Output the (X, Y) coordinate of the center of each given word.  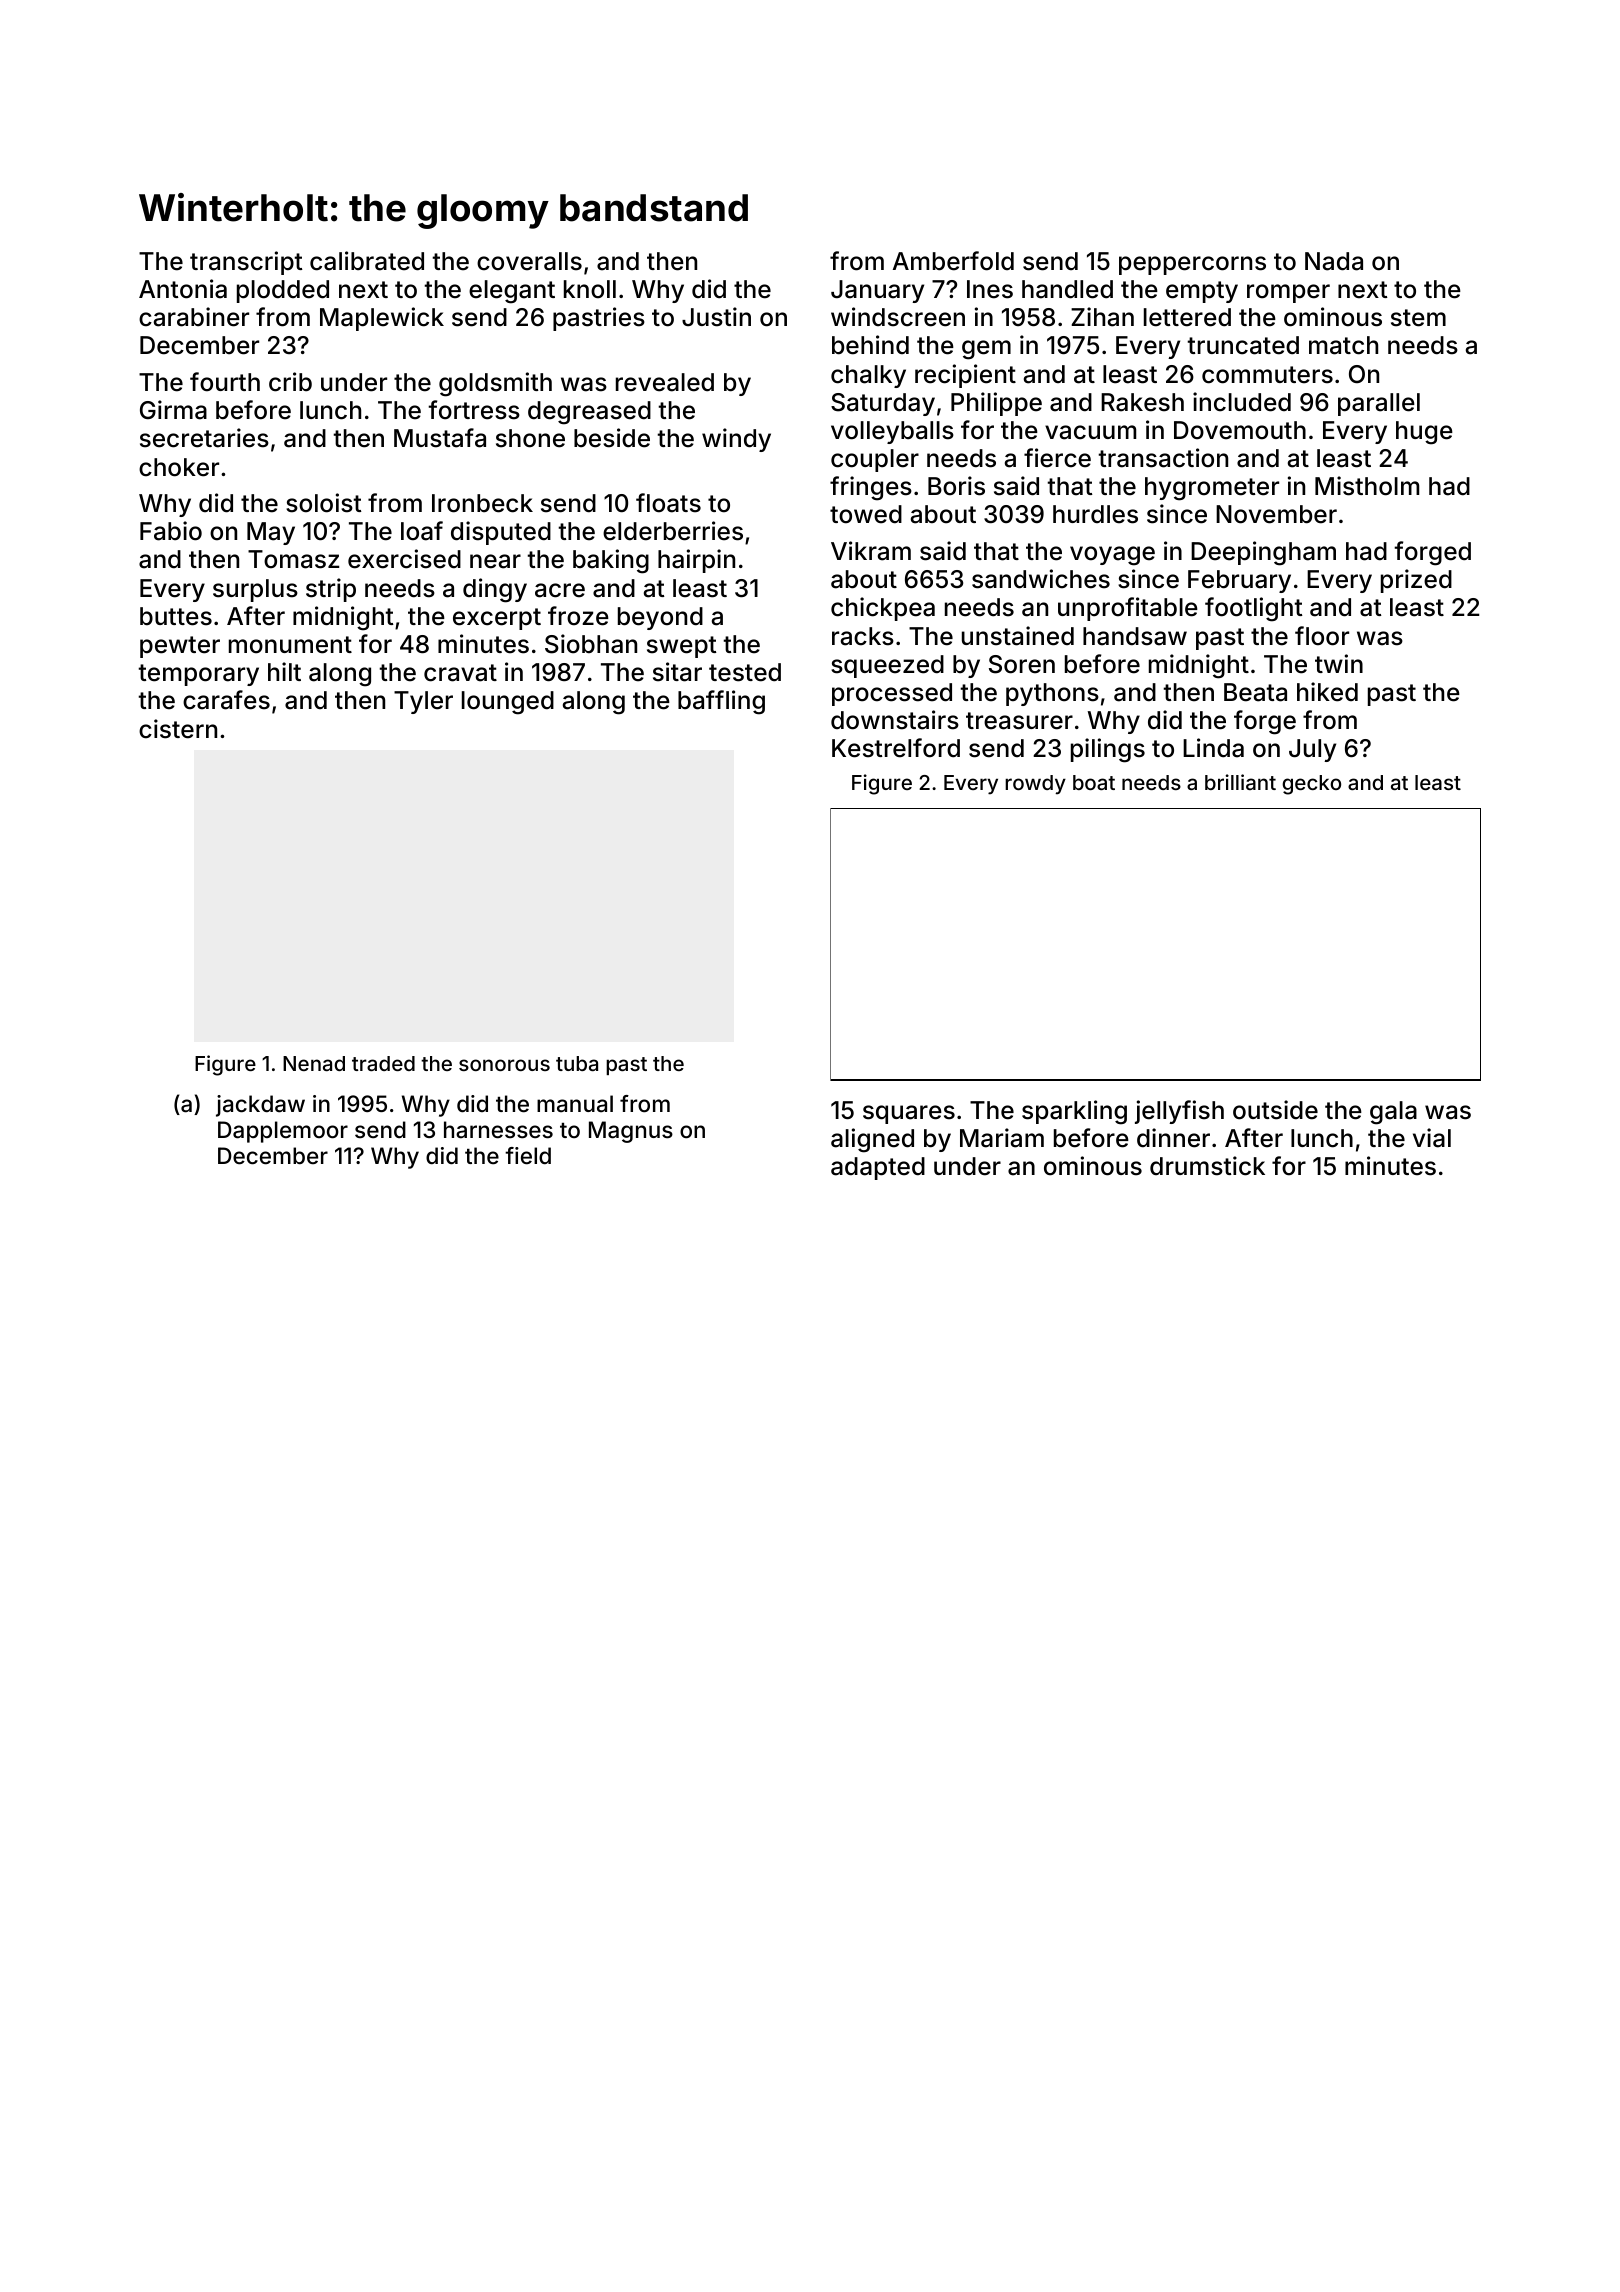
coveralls (529, 261)
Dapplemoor (283, 1132)
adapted (878, 1168)
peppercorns (1192, 265)
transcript (246, 263)
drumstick (1207, 1166)
